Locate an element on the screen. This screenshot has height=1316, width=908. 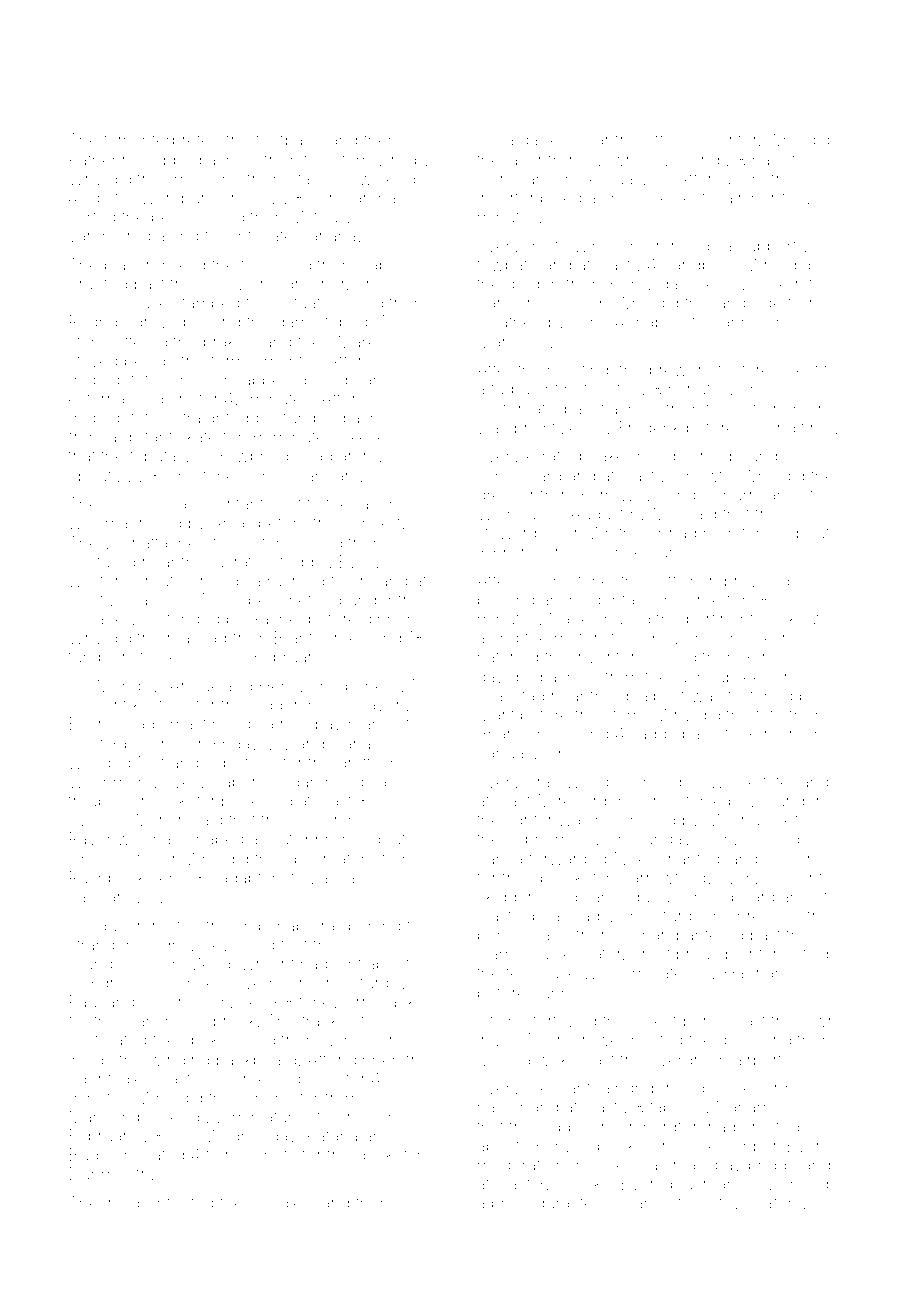
procedural is located at coordinates (532, 1204).
